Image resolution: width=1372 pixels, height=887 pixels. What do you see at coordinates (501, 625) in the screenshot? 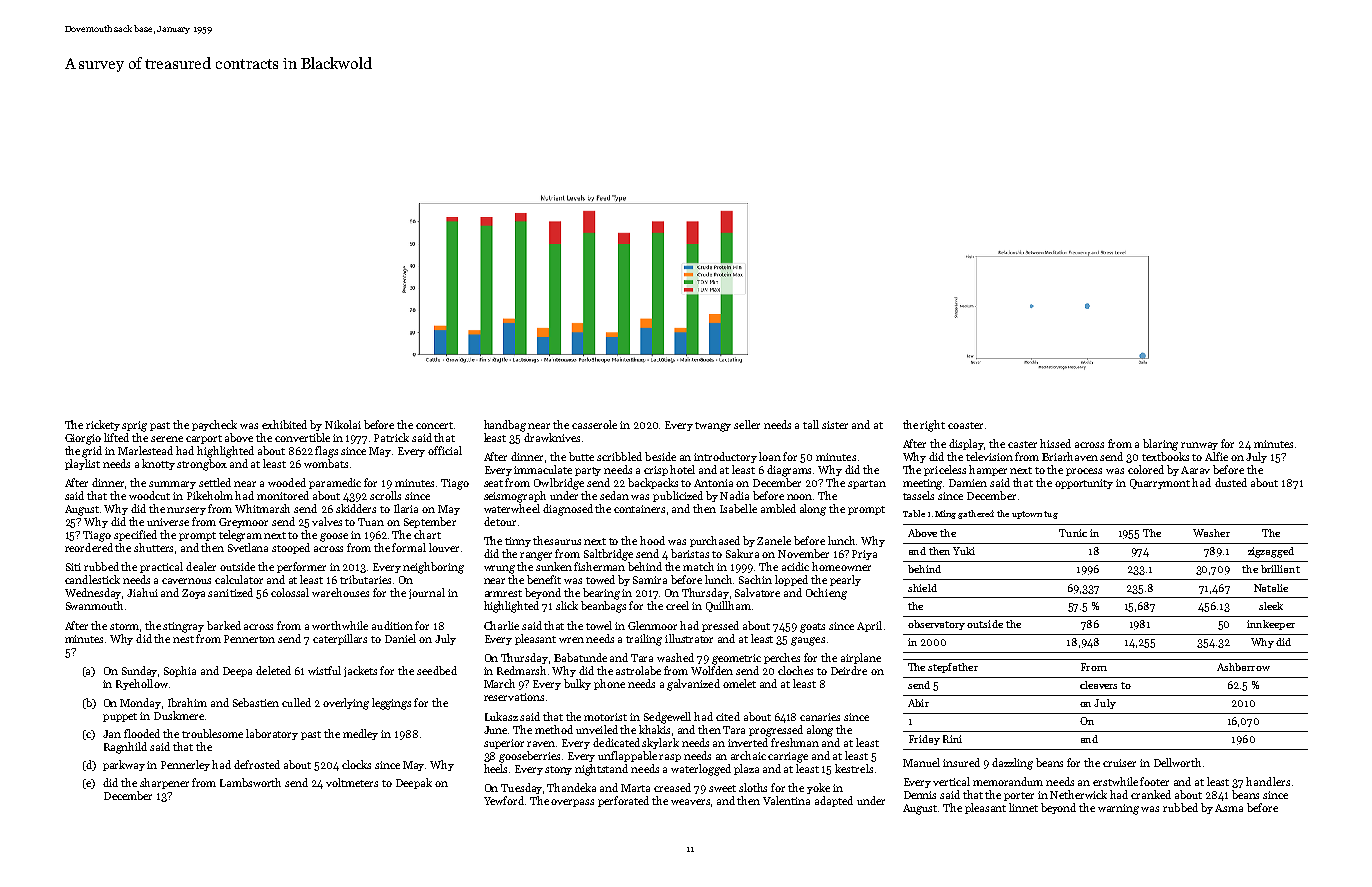
I see `Charlie` at bounding box center [501, 625].
